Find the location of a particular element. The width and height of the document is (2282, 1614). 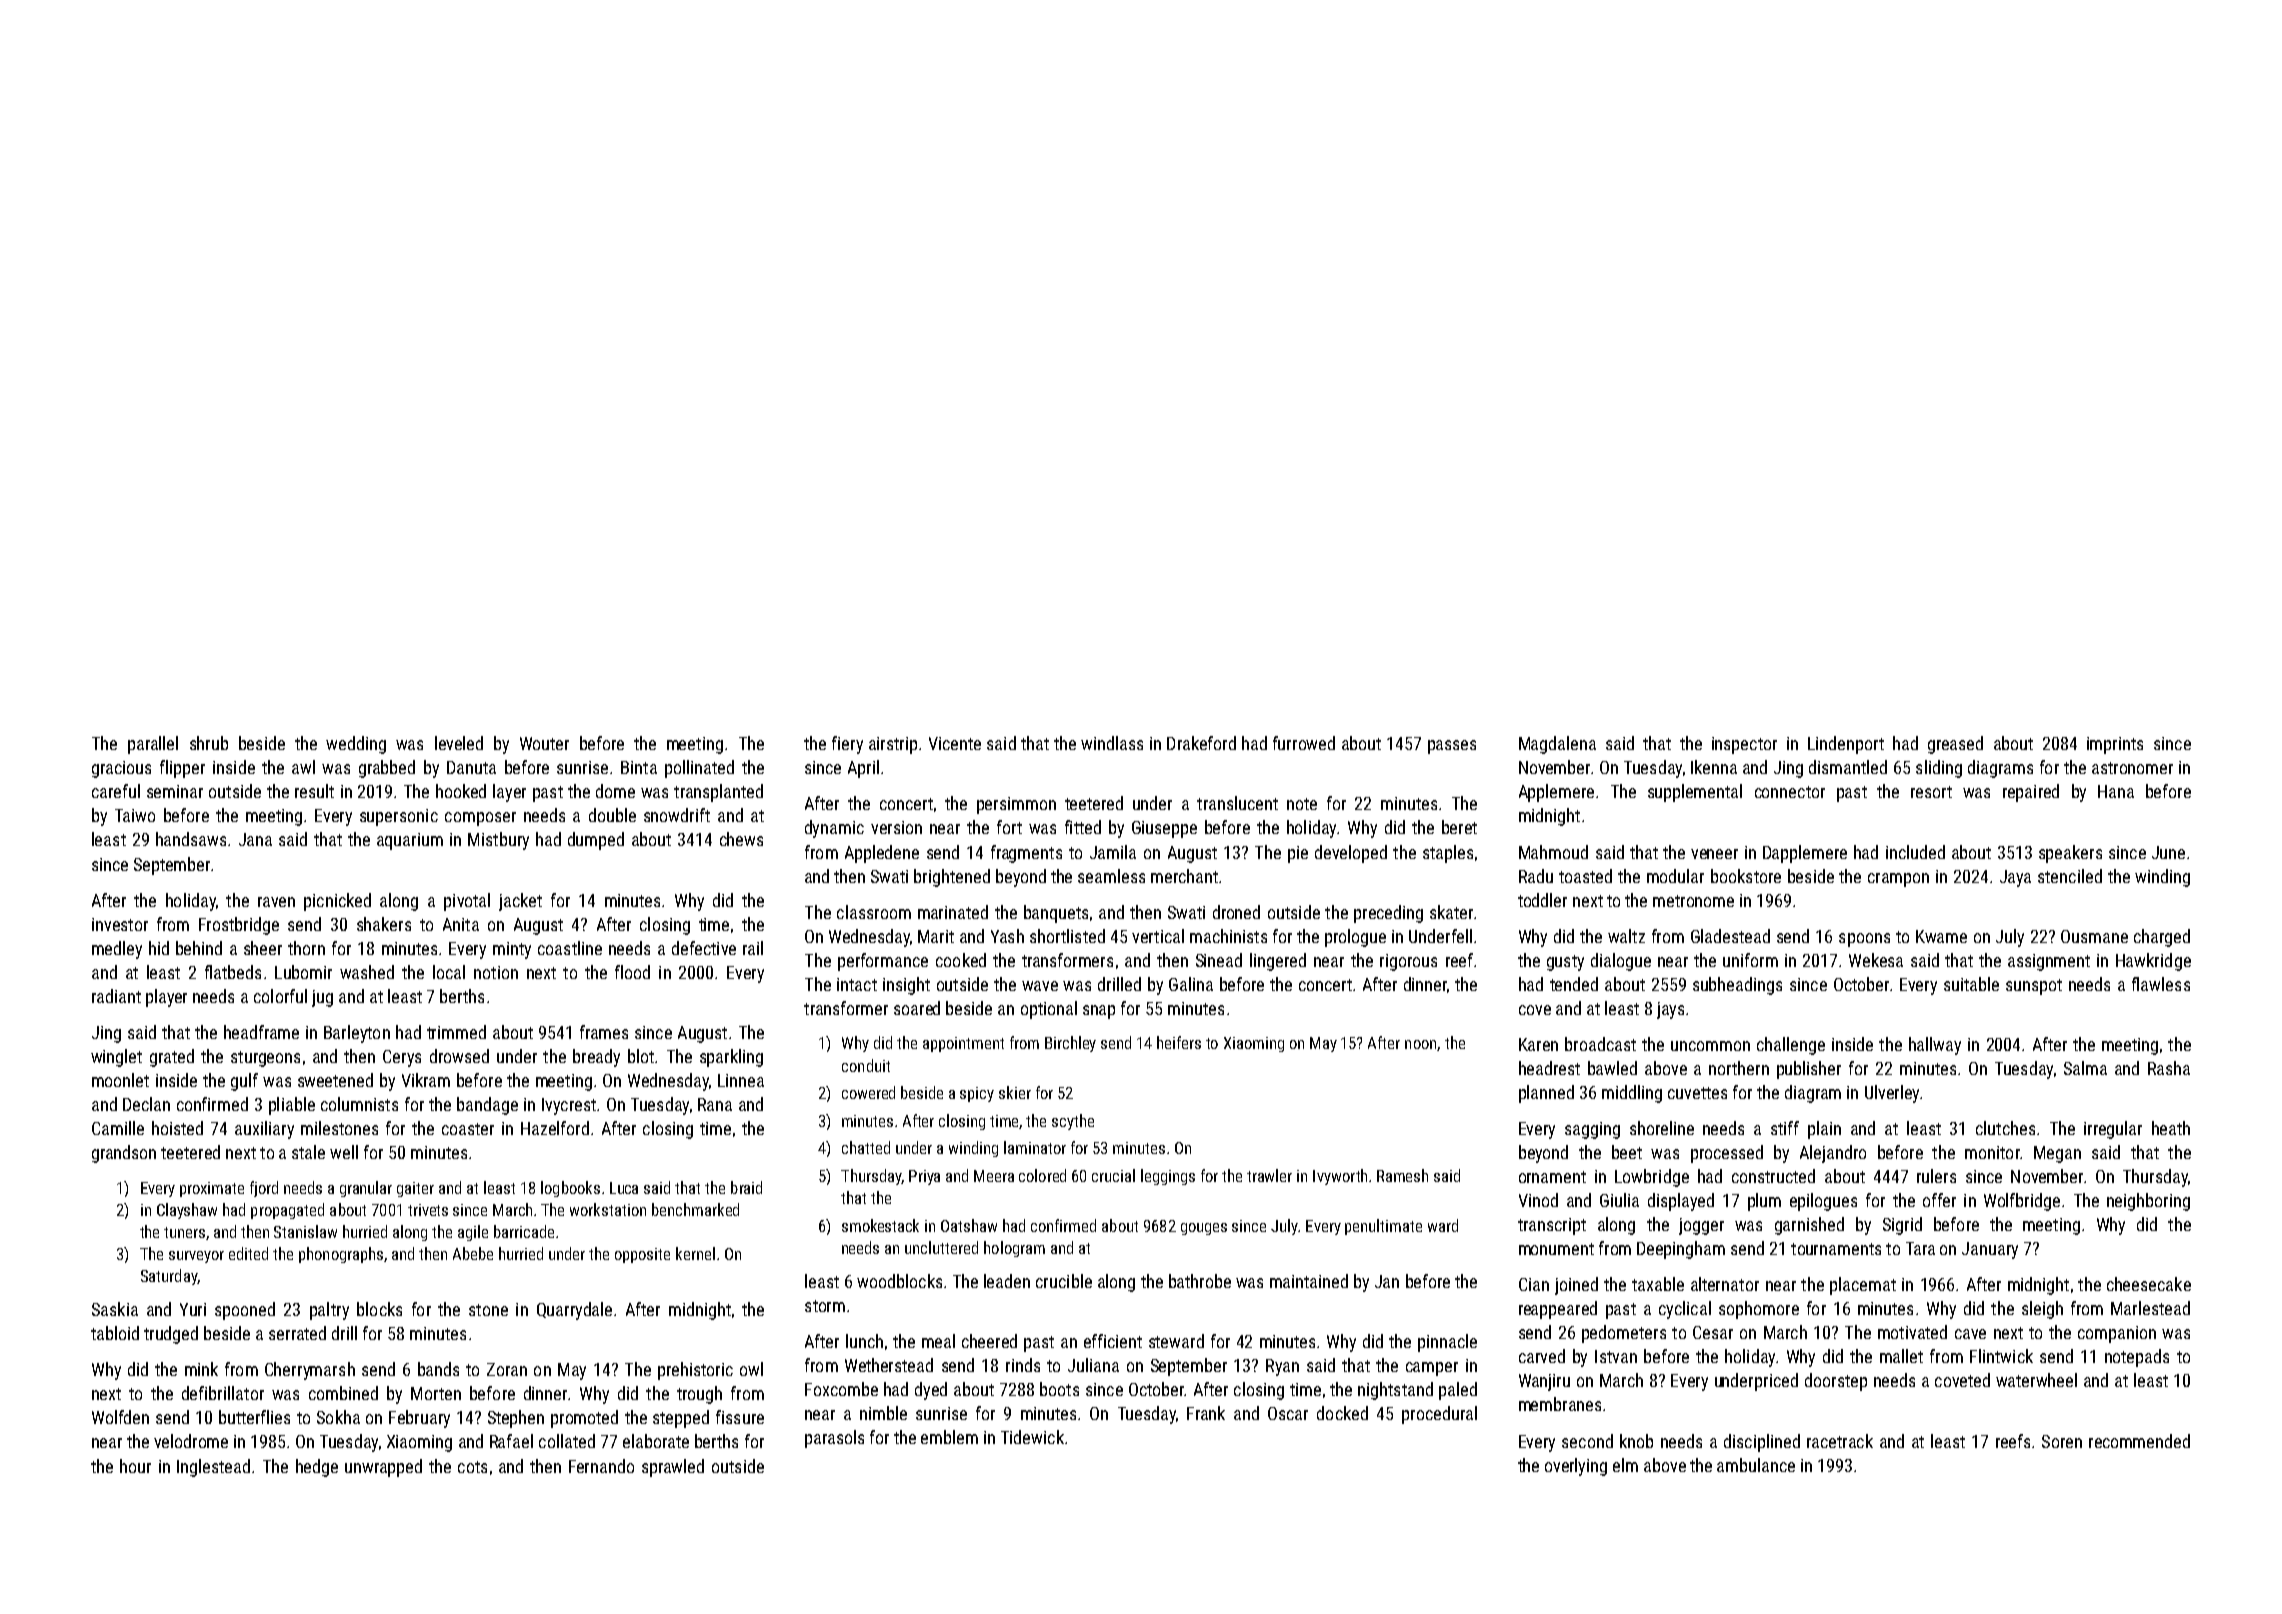

Alejandro is located at coordinates (1833, 1154).
